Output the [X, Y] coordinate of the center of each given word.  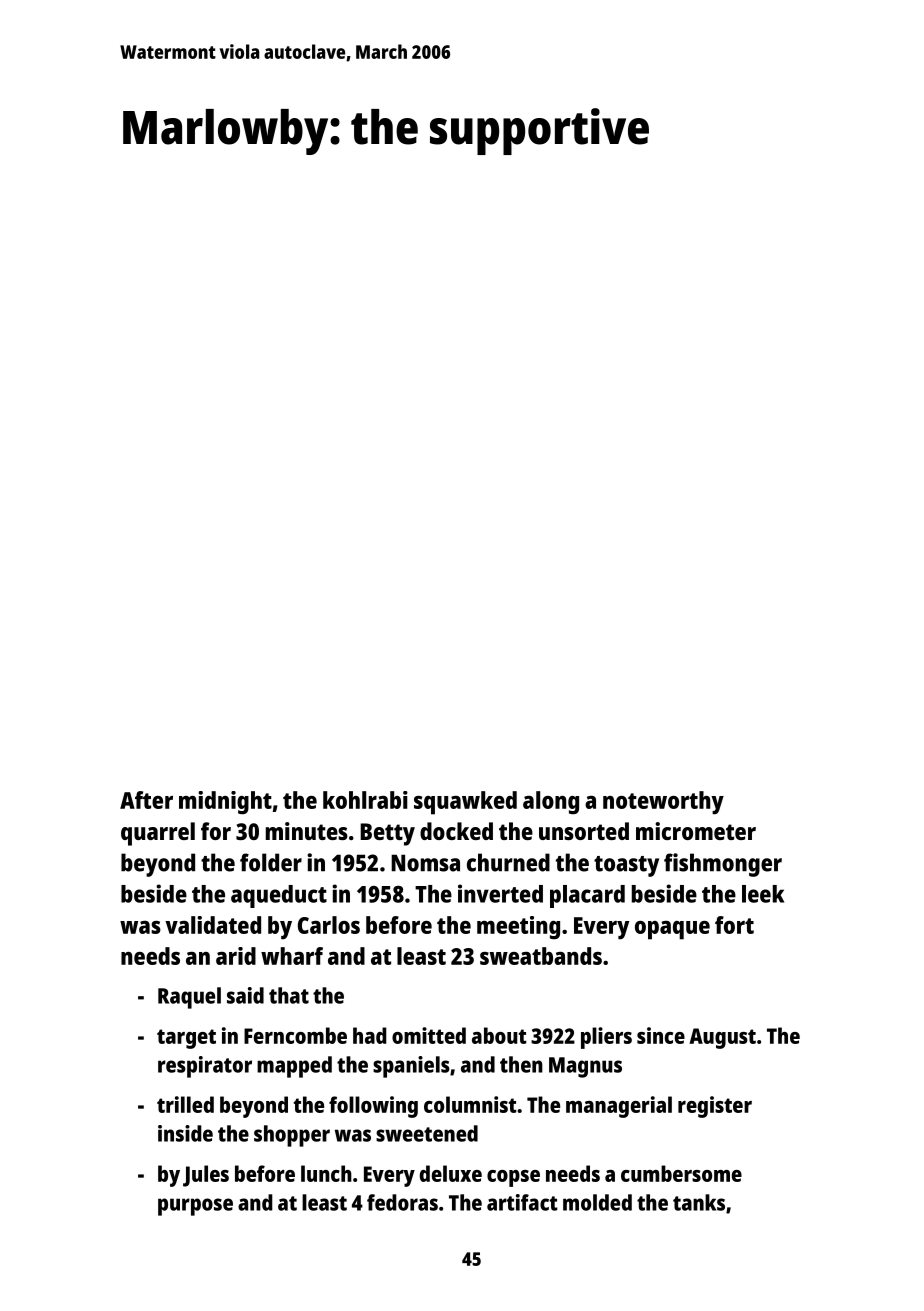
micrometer [696, 831]
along [551, 803]
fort [734, 925]
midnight [225, 803]
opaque [672, 930]
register [715, 1107]
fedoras [402, 1202]
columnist [470, 1104]
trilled [185, 1104]
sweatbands [541, 956]
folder [271, 862]
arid [236, 956]
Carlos [329, 925]
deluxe [451, 1173]
